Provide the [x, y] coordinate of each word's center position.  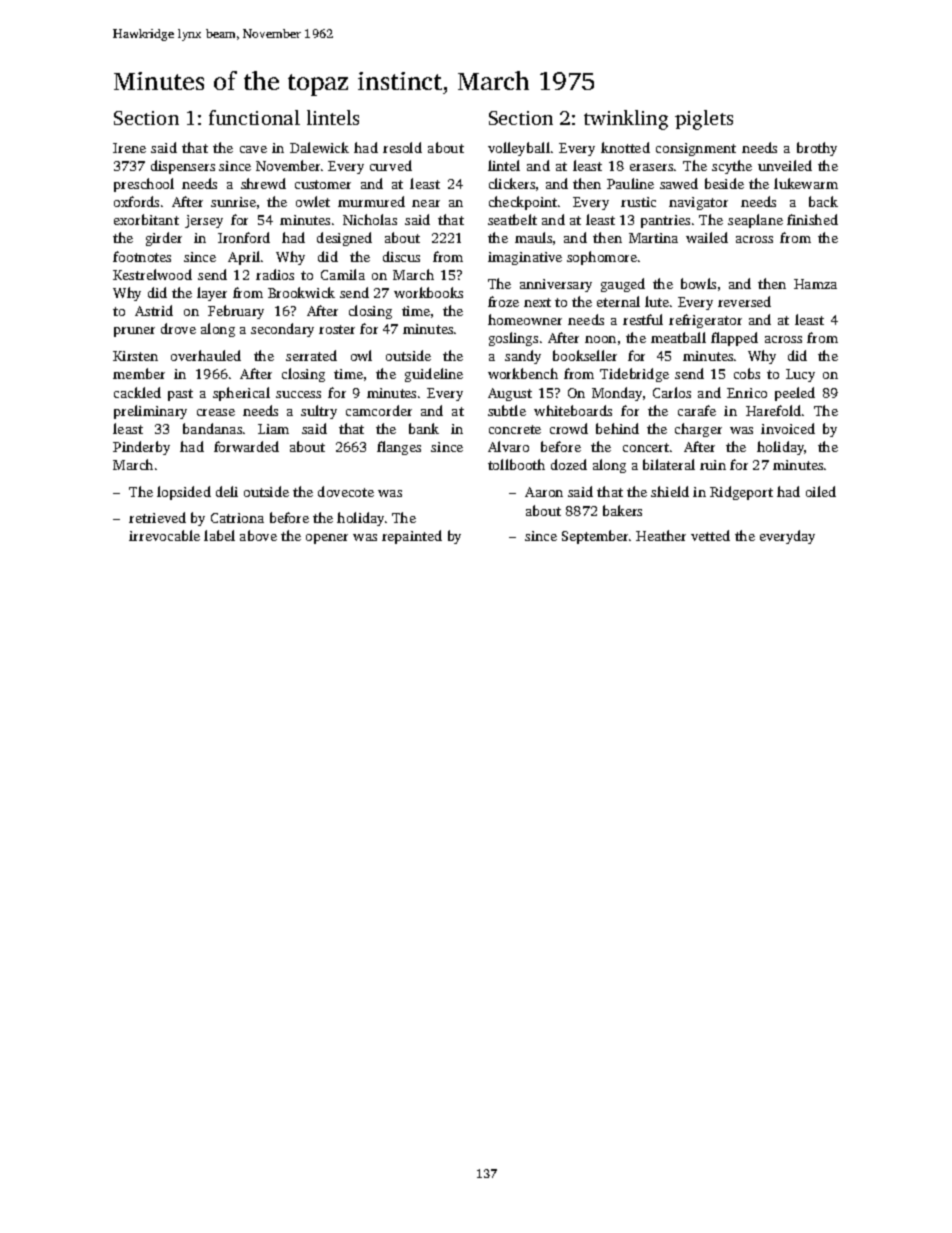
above [258, 535]
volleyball [519, 149]
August [510, 394]
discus [401, 256]
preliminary [150, 412]
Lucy [800, 375]
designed [344, 239]
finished [812, 219]
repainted [412, 537]
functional [254, 117]
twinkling [626, 120]
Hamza [815, 284]
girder [164, 239]
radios [275, 274]
